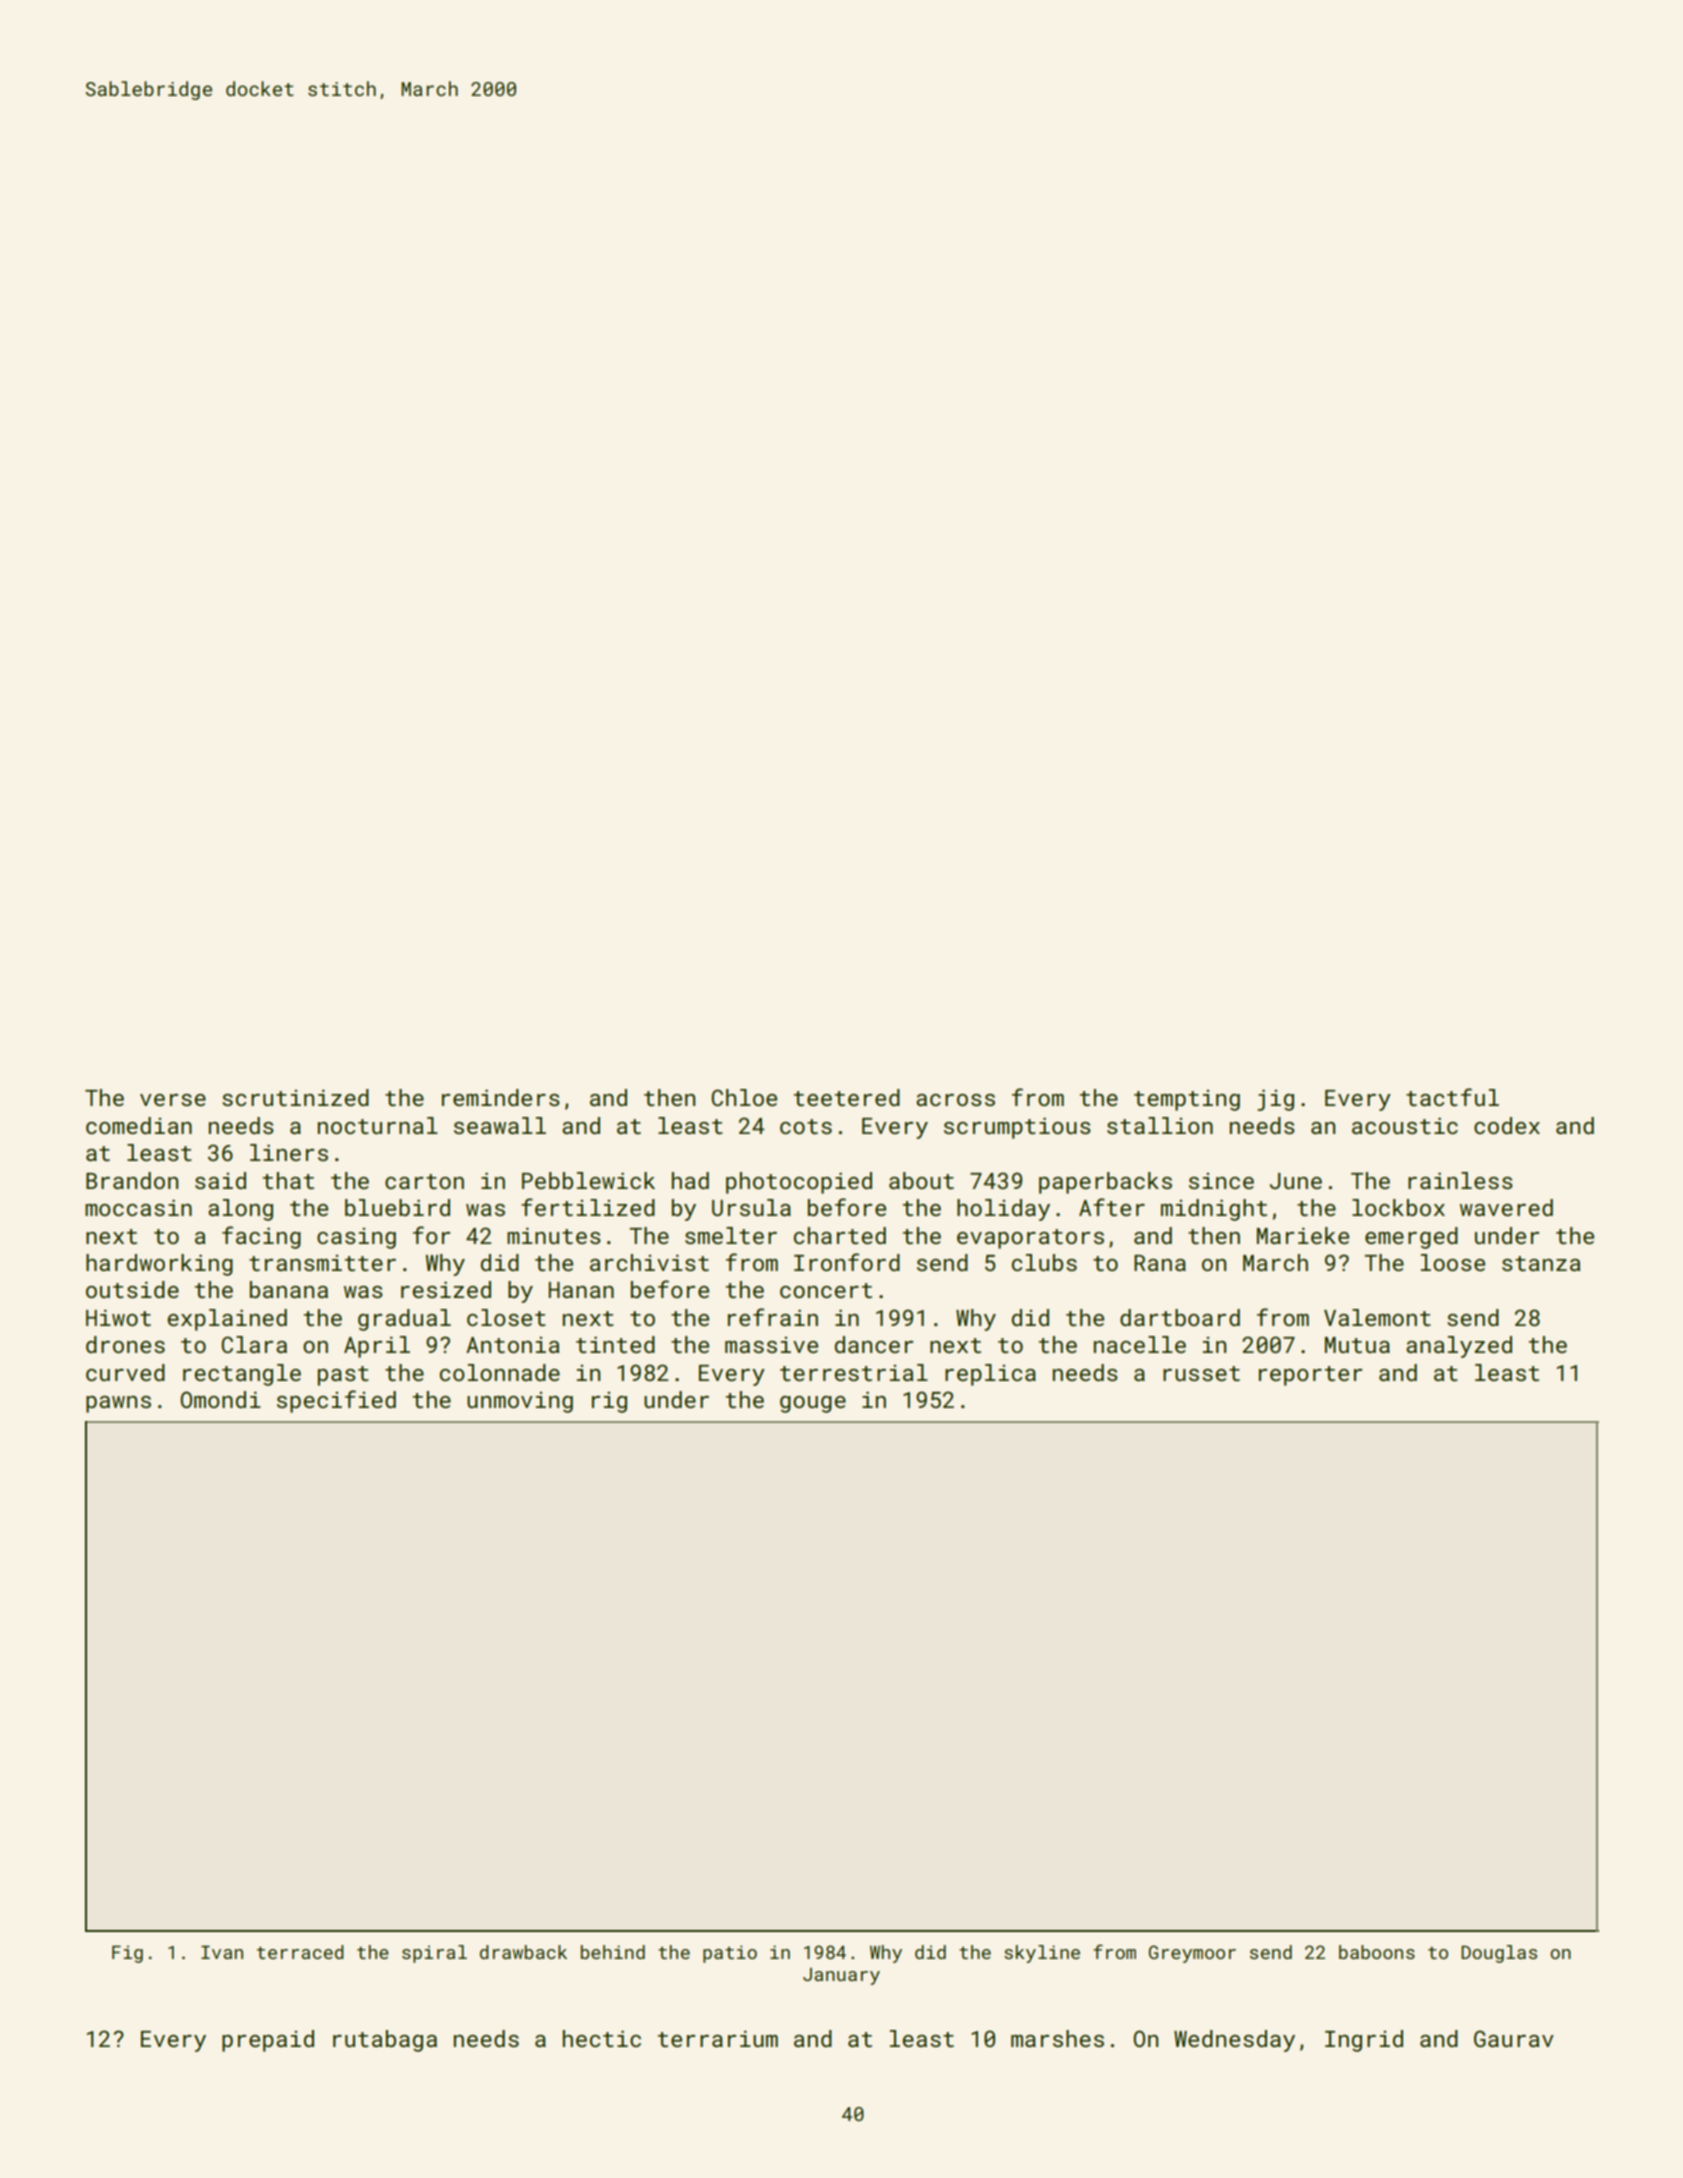 Image resolution: width=1683 pixels, height=2178 pixels. Describe the element at coordinates (1499, 1954) in the screenshot. I see `Douglas` at that location.
